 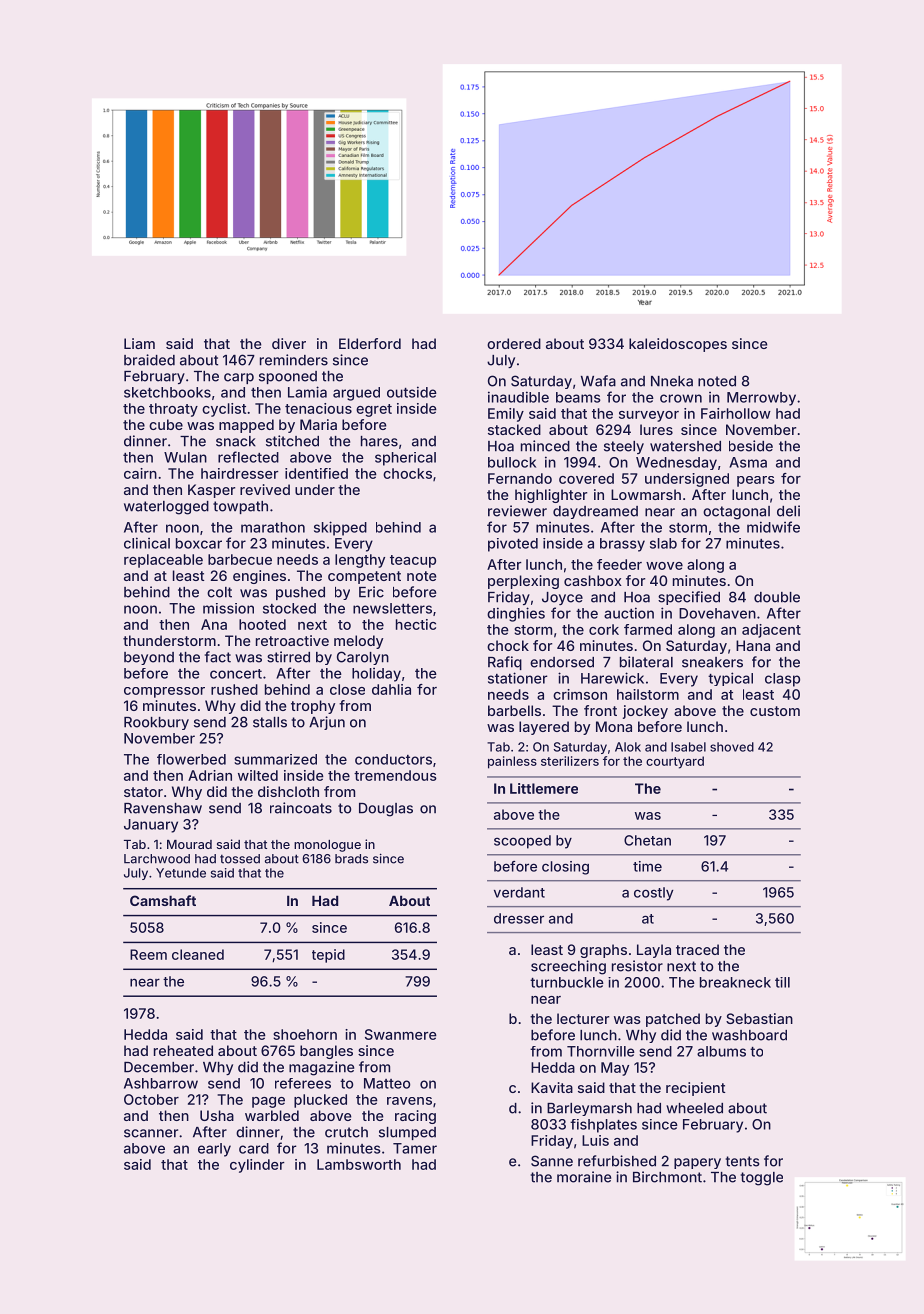 What do you see at coordinates (512, 762) in the screenshot?
I see `painless` at bounding box center [512, 762].
